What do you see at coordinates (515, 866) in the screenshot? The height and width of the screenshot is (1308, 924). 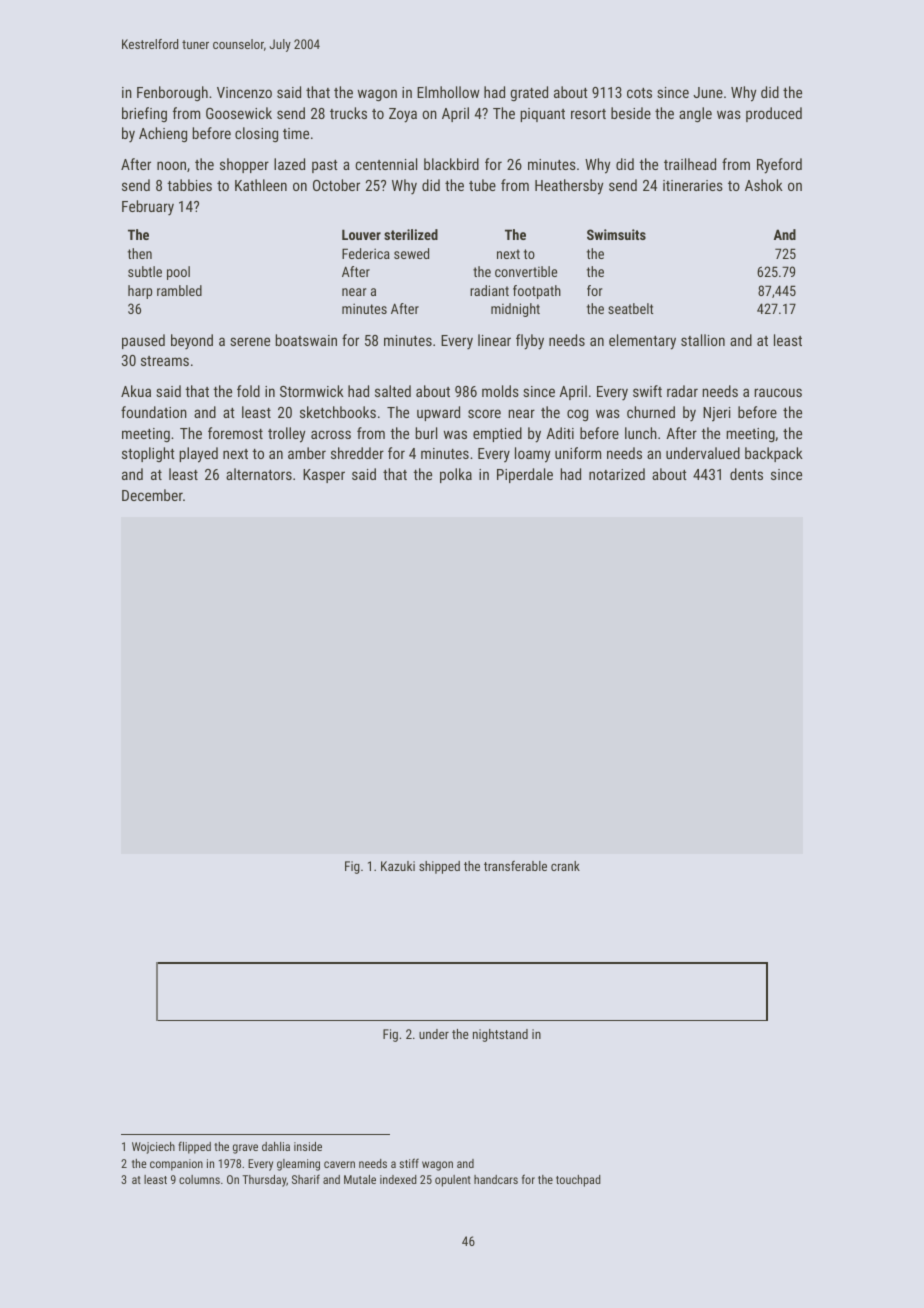 I see `transferable` at bounding box center [515, 866].
